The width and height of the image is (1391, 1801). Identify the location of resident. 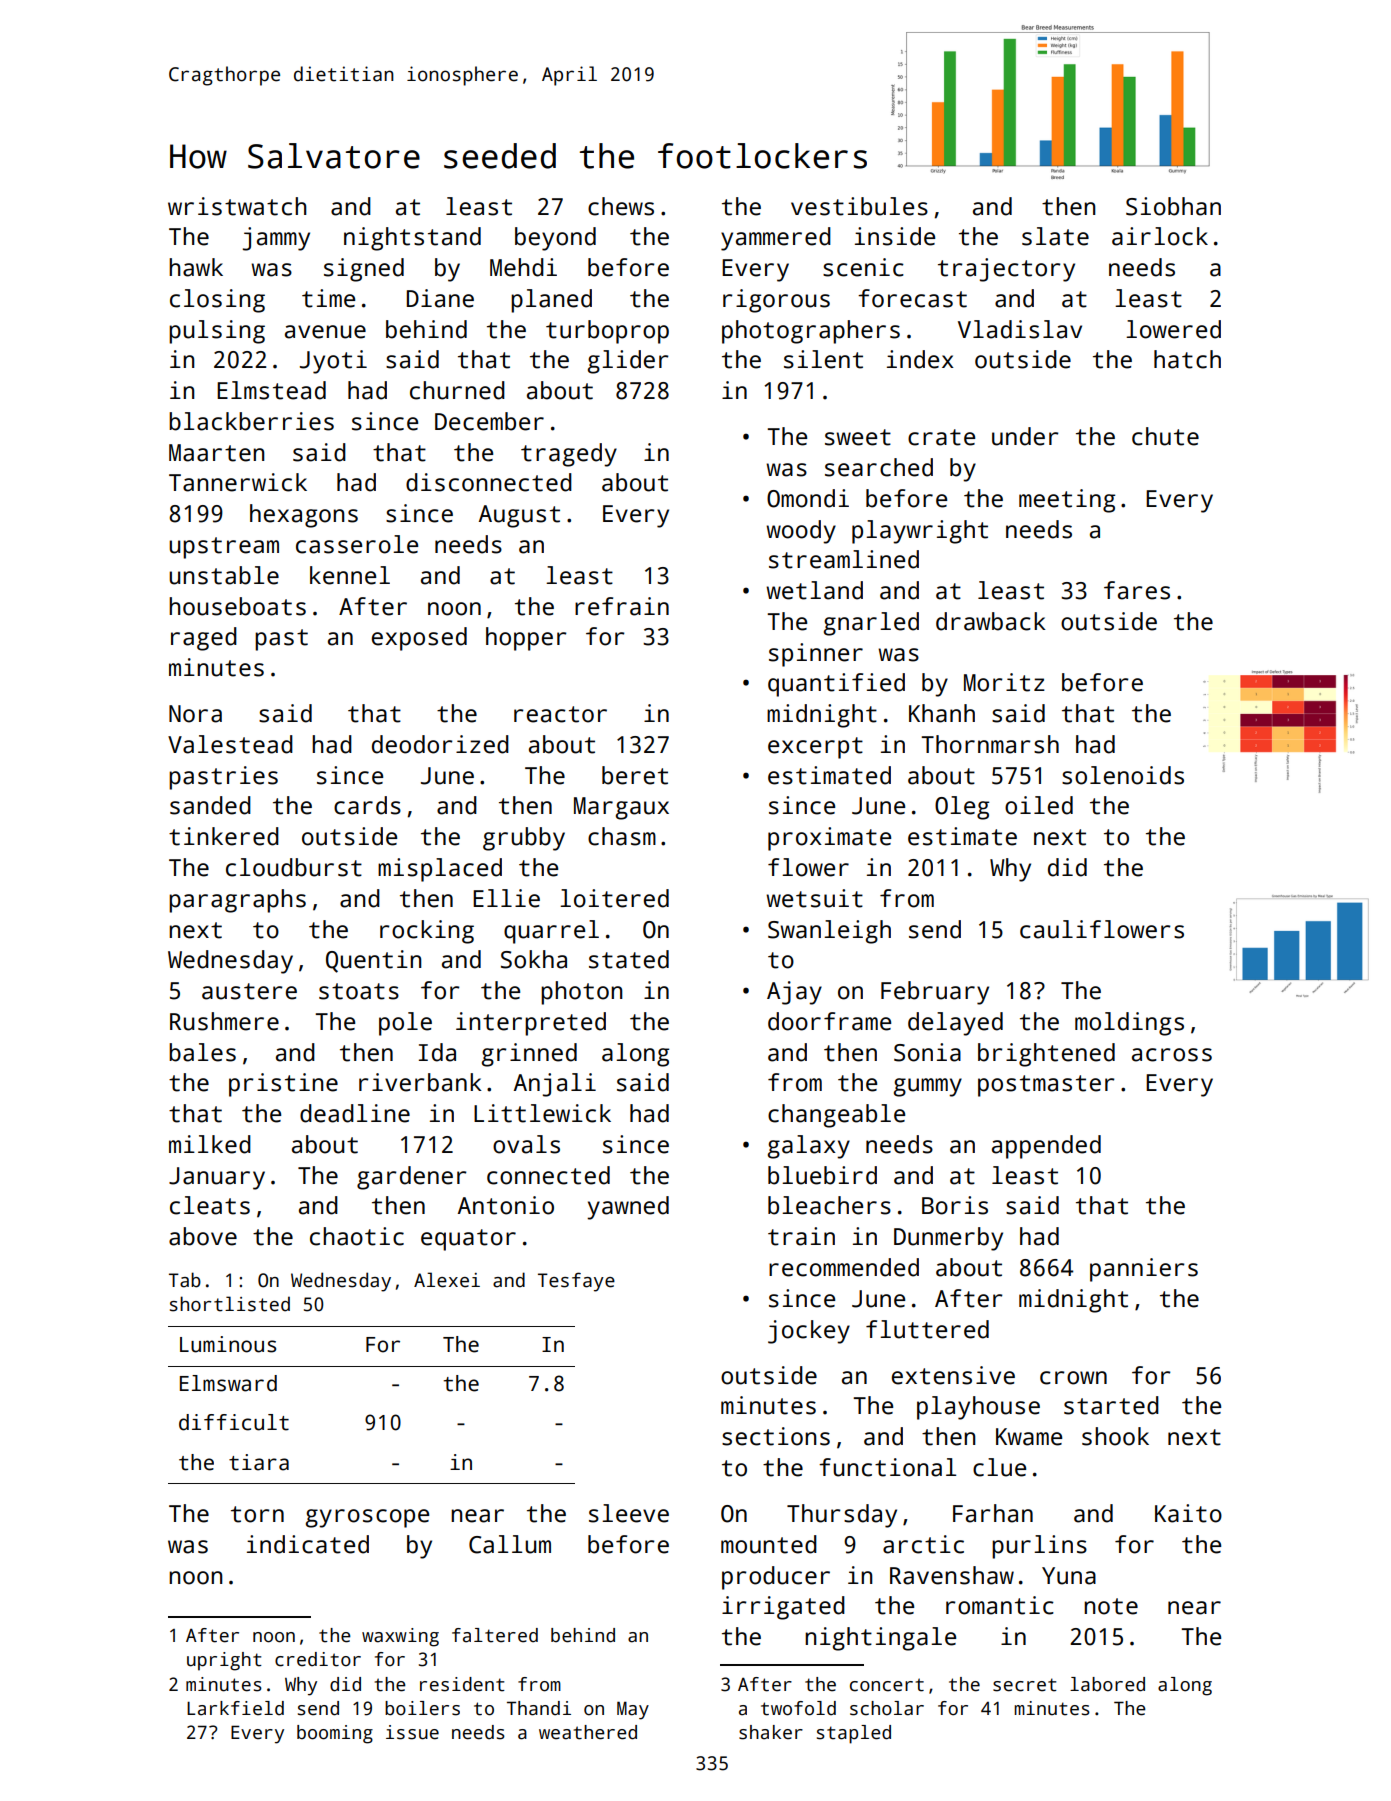
(462, 1684).
